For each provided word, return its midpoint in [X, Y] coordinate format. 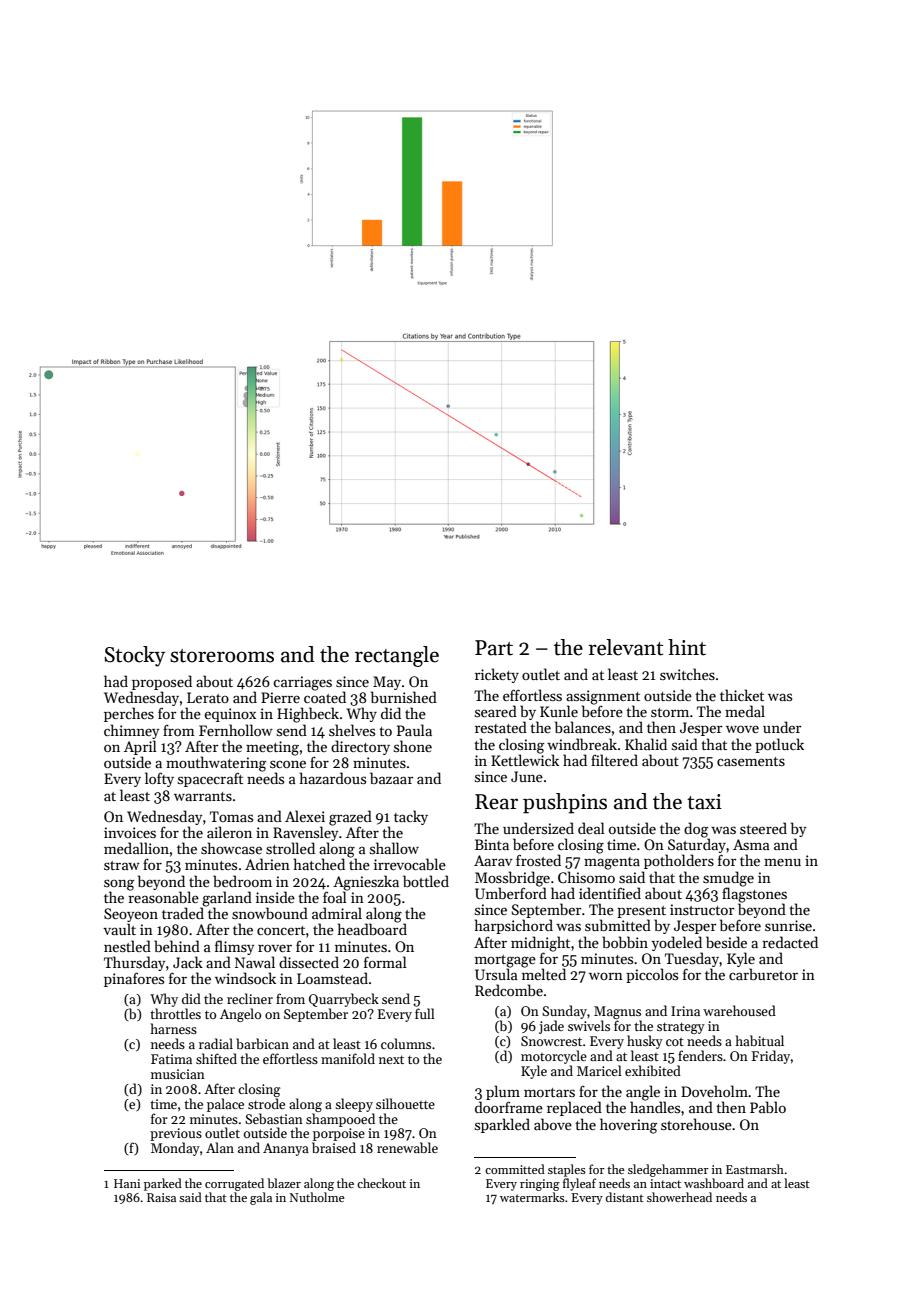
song [119, 885]
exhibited [653, 1070]
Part [494, 648]
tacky [411, 817]
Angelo [240, 1015]
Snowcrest [551, 1041]
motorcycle [554, 1057]
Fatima [171, 1059]
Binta [492, 844]
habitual [760, 1040]
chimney [131, 731]
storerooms [222, 656]
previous [176, 1134]
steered [763, 828]
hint [687, 647]
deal [591, 828]
